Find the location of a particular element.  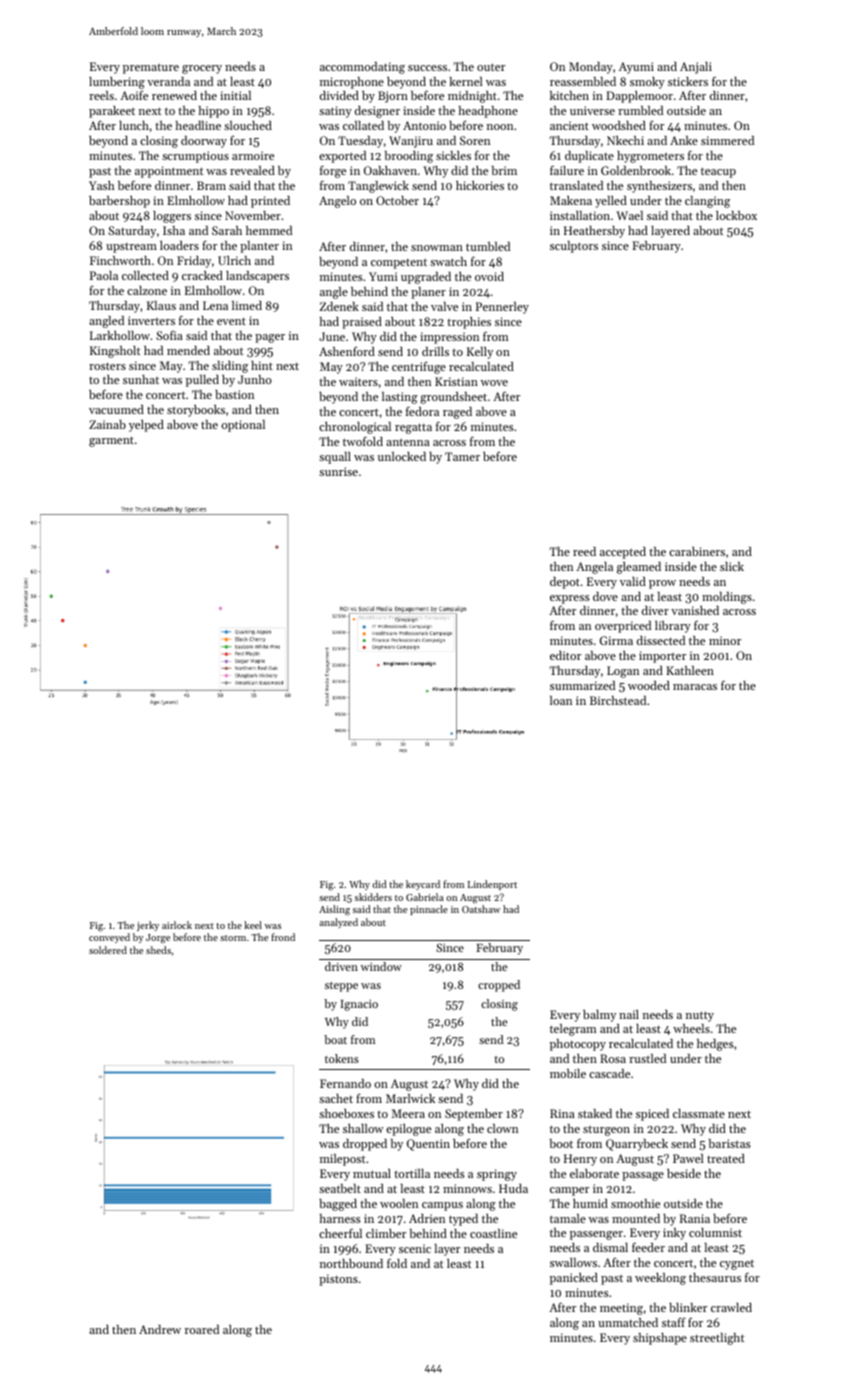

Antonio is located at coordinates (424, 125).
